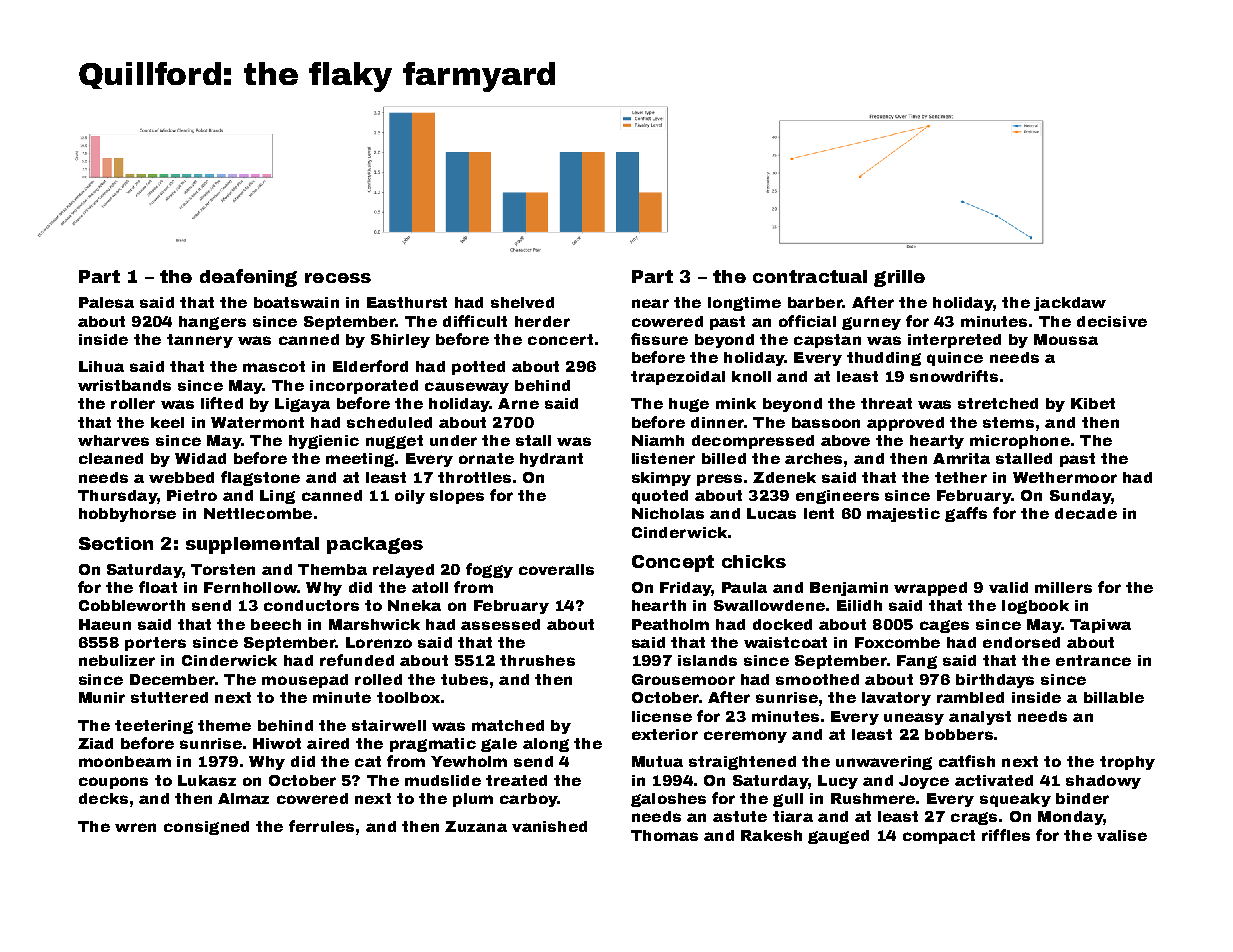  What do you see at coordinates (135, 827) in the document?
I see `wren` at bounding box center [135, 827].
